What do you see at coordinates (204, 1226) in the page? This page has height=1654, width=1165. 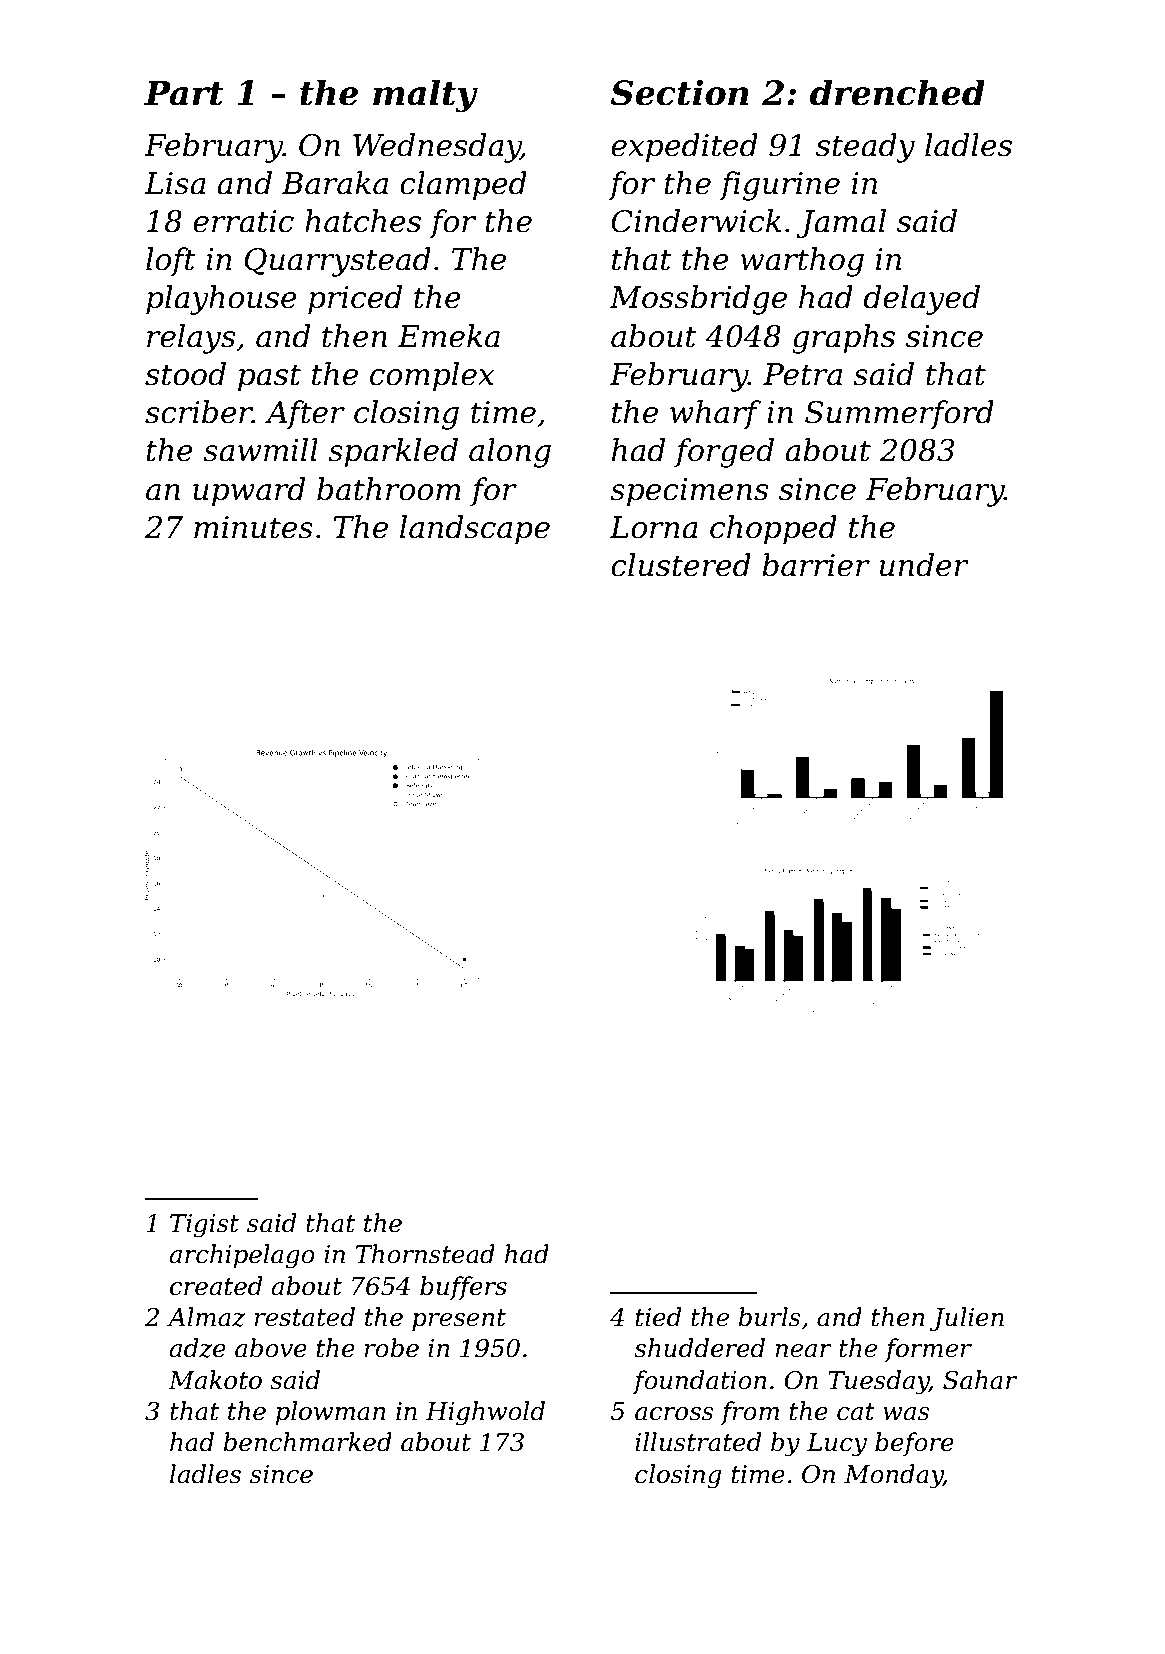 I see `Tigist` at bounding box center [204, 1226].
